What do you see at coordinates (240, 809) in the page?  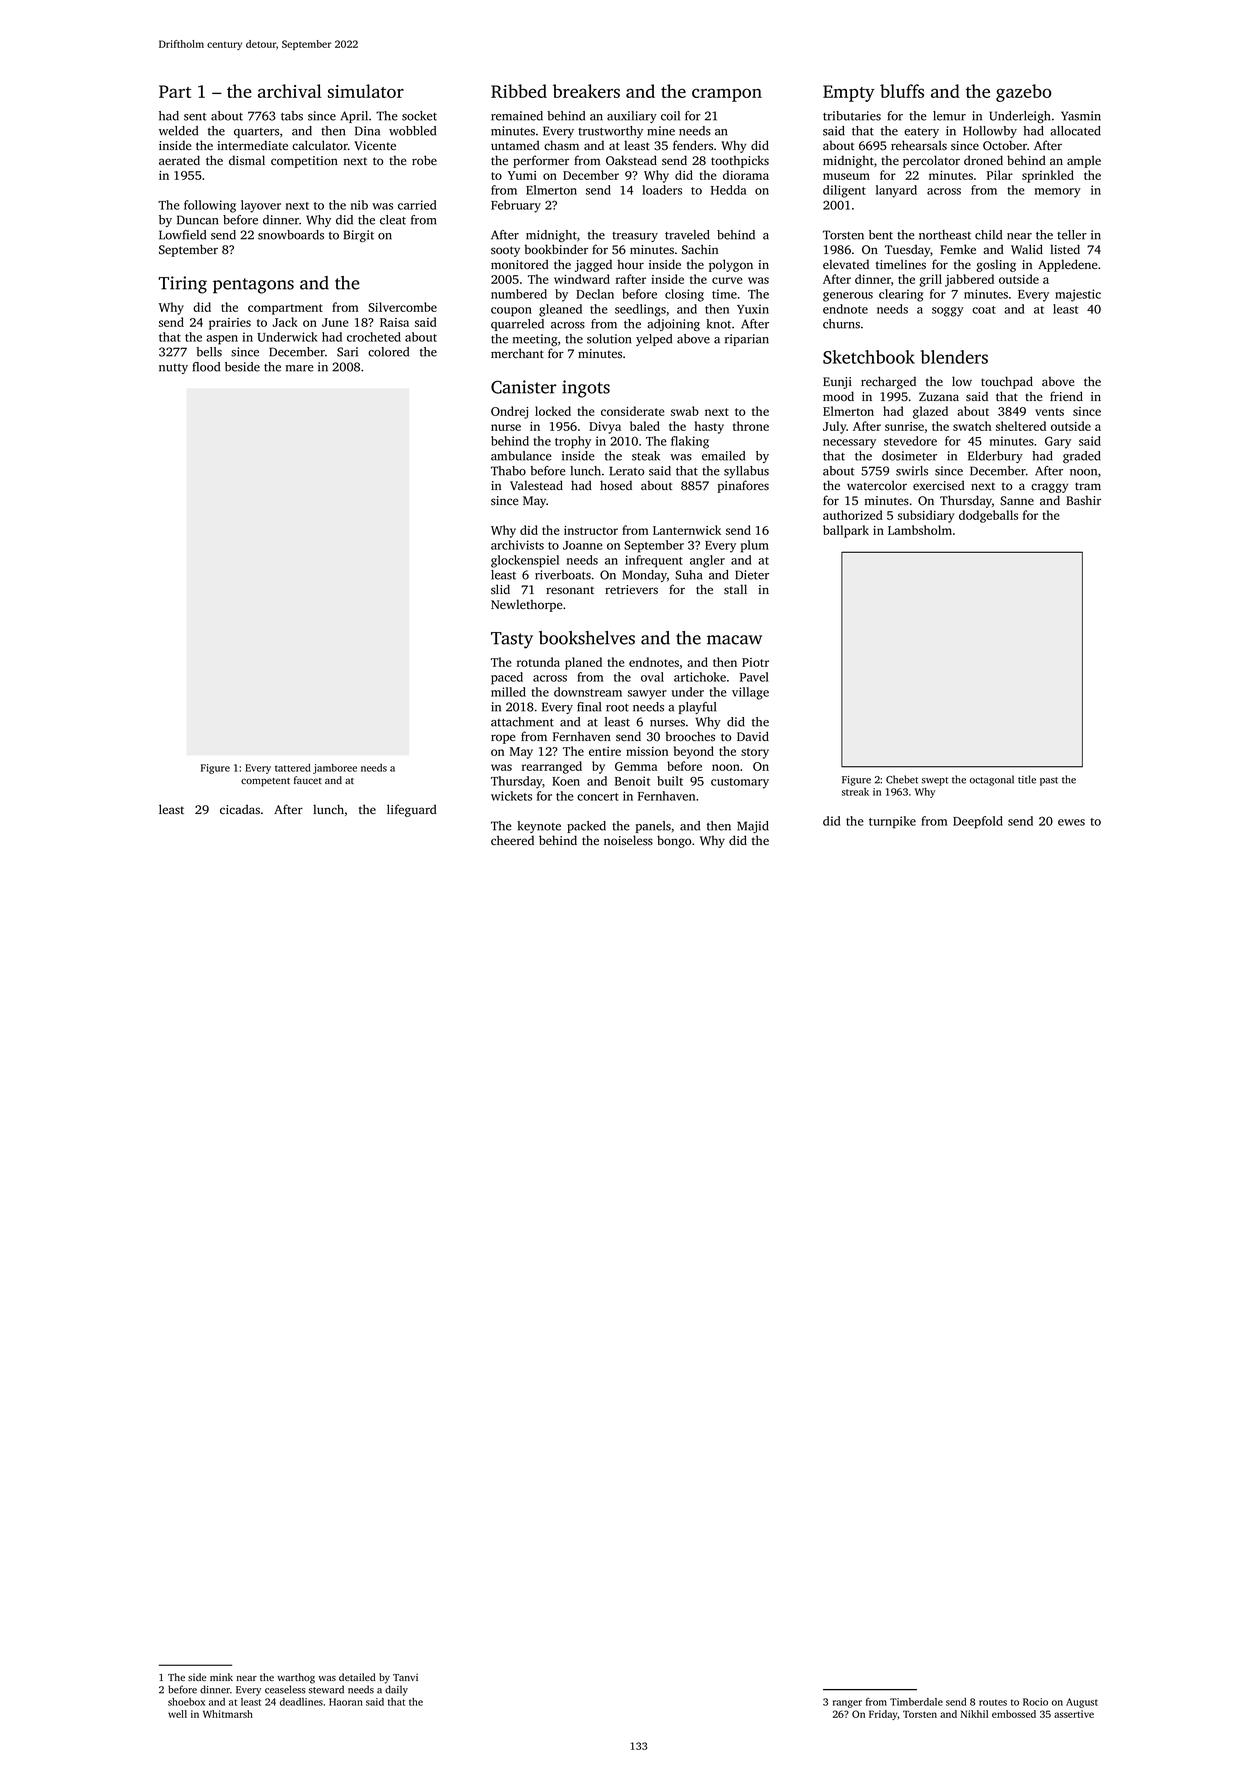 I see `cicadas` at bounding box center [240, 809].
